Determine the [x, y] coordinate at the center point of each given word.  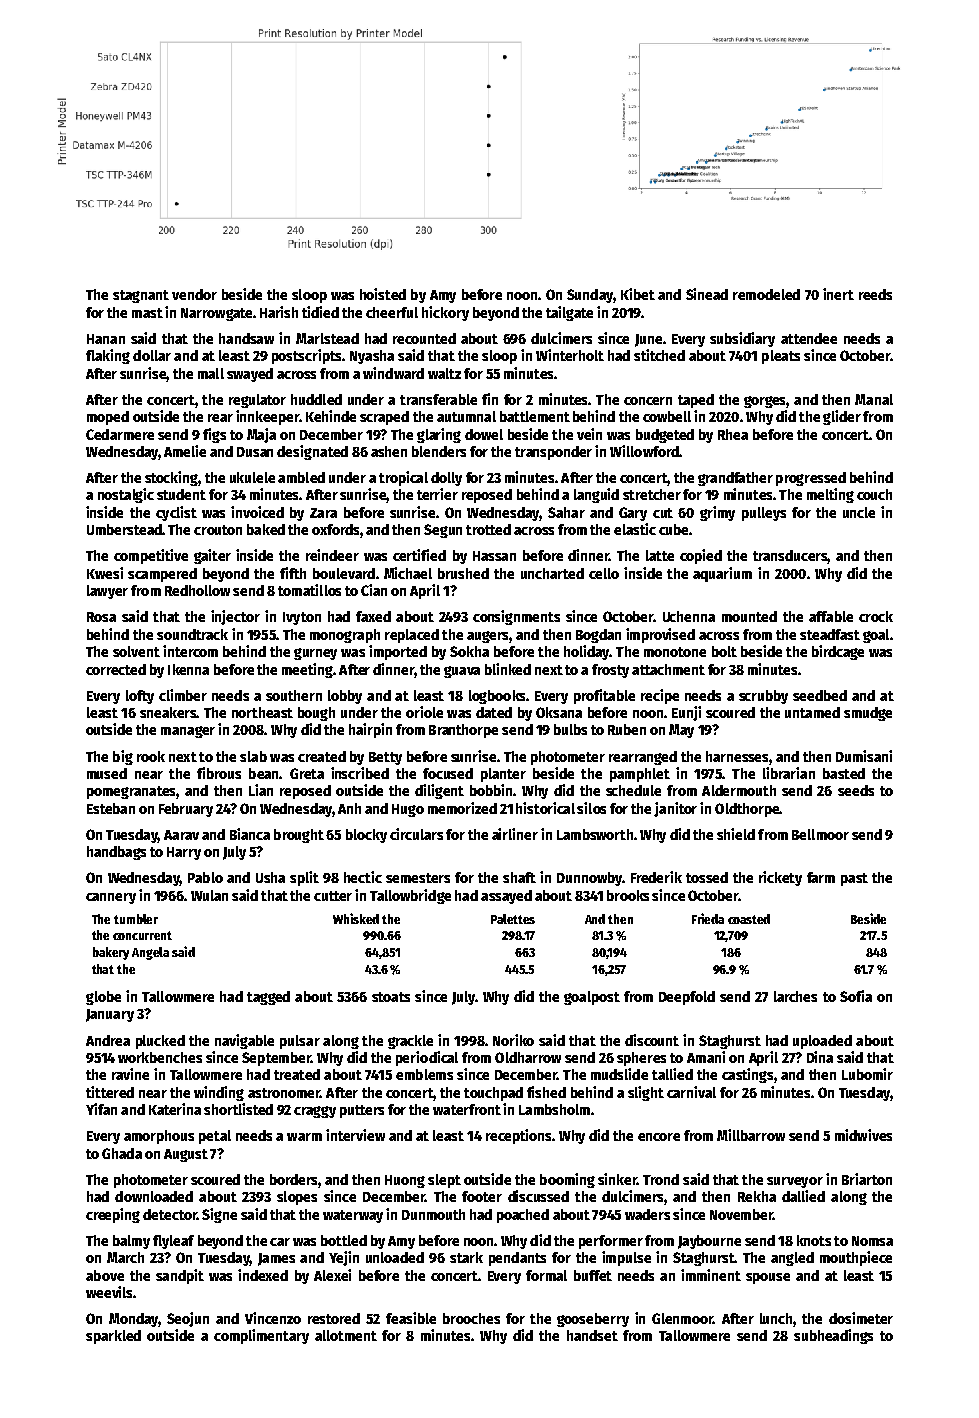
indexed [263, 1275]
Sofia [856, 996]
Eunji [686, 713]
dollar [152, 355]
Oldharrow [528, 1057]
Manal [874, 399]
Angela [150, 953]
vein [589, 434]
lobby [345, 697]
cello [604, 573]
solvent [136, 651]
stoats [391, 997]
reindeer [332, 555]
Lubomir [867, 1074]
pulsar [300, 1042]
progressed [811, 479]
